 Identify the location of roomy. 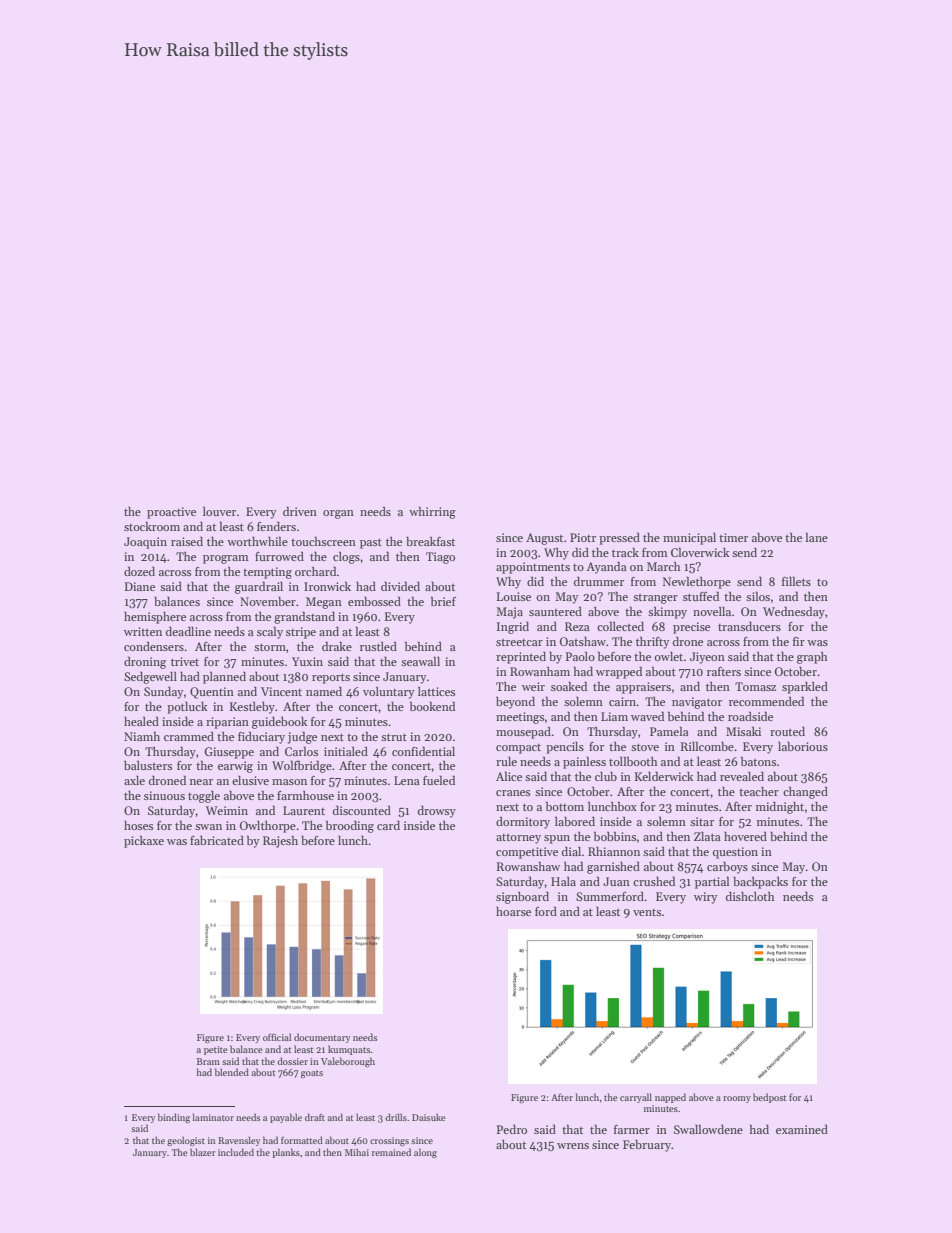
(737, 1099).
